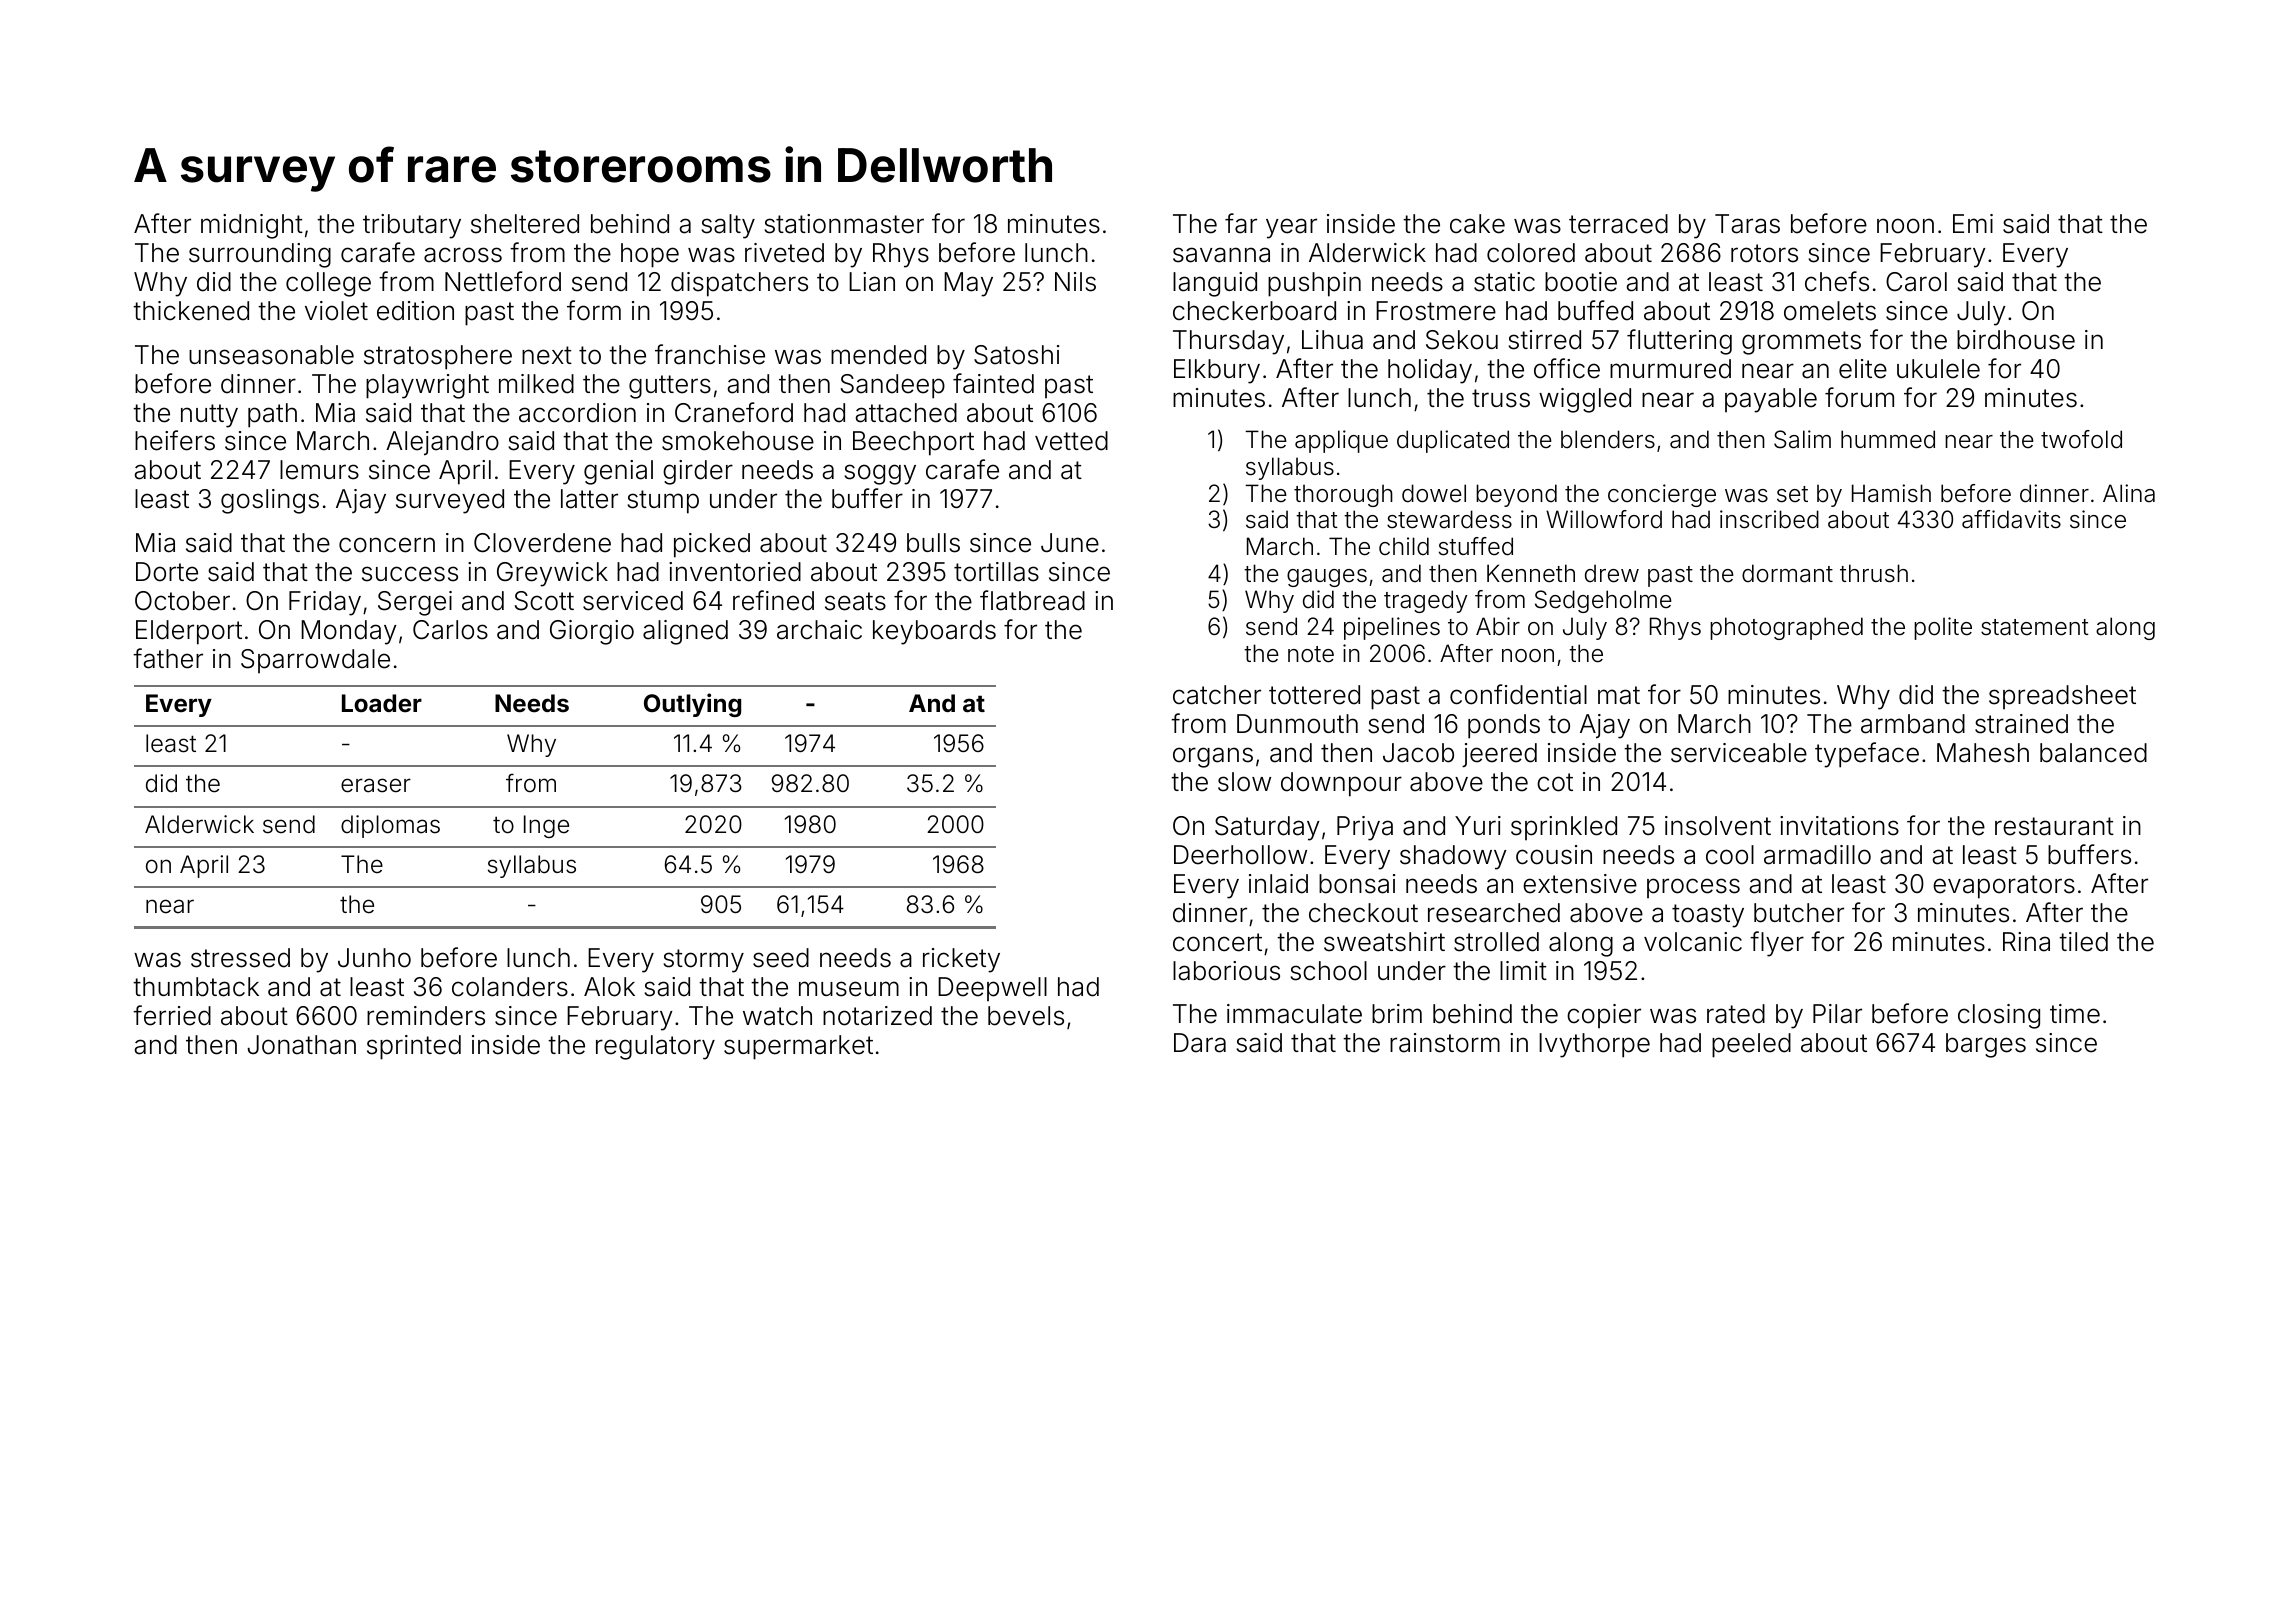 The width and height of the screenshot is (2292, 1620). Describe the element at coordinates (710, 354) in the screenshot. I see `franchise` at that location.
